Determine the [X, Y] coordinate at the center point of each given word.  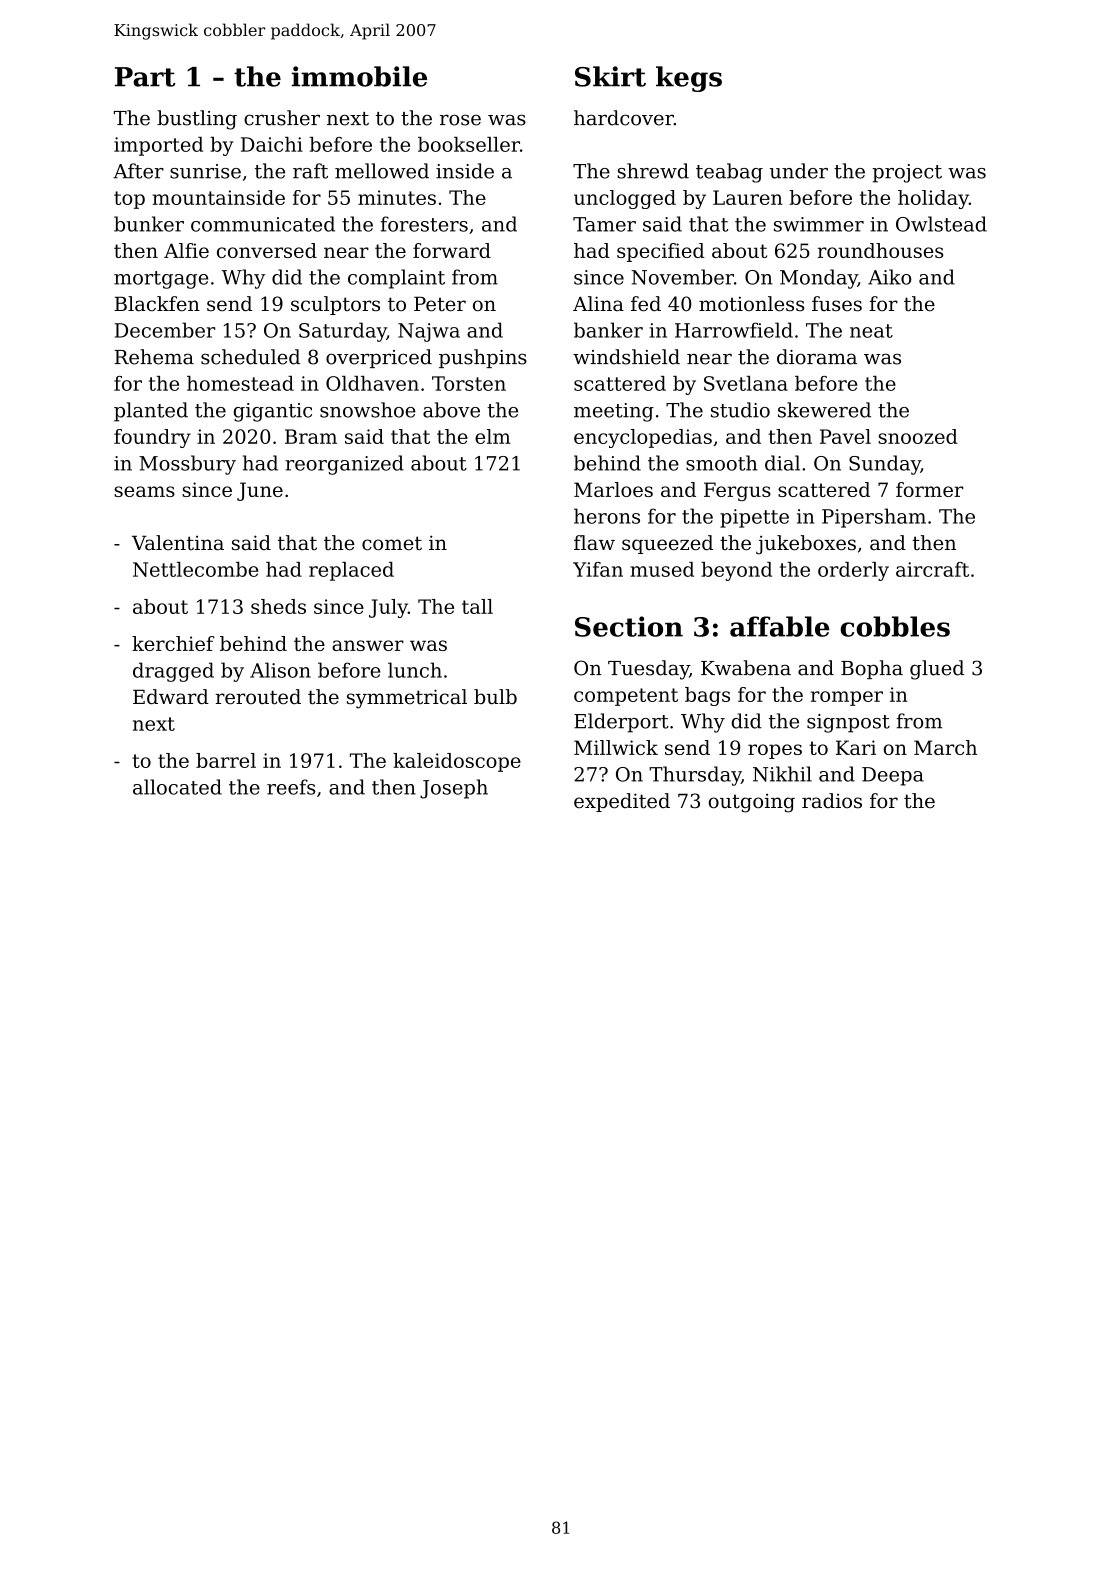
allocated [177, 787]
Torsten [469, 383]
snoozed [918, 436]
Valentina [178, 543]
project [907, 173]
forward [452, 250]
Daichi [272, 144]
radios [832, 801]
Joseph [454, 789]
